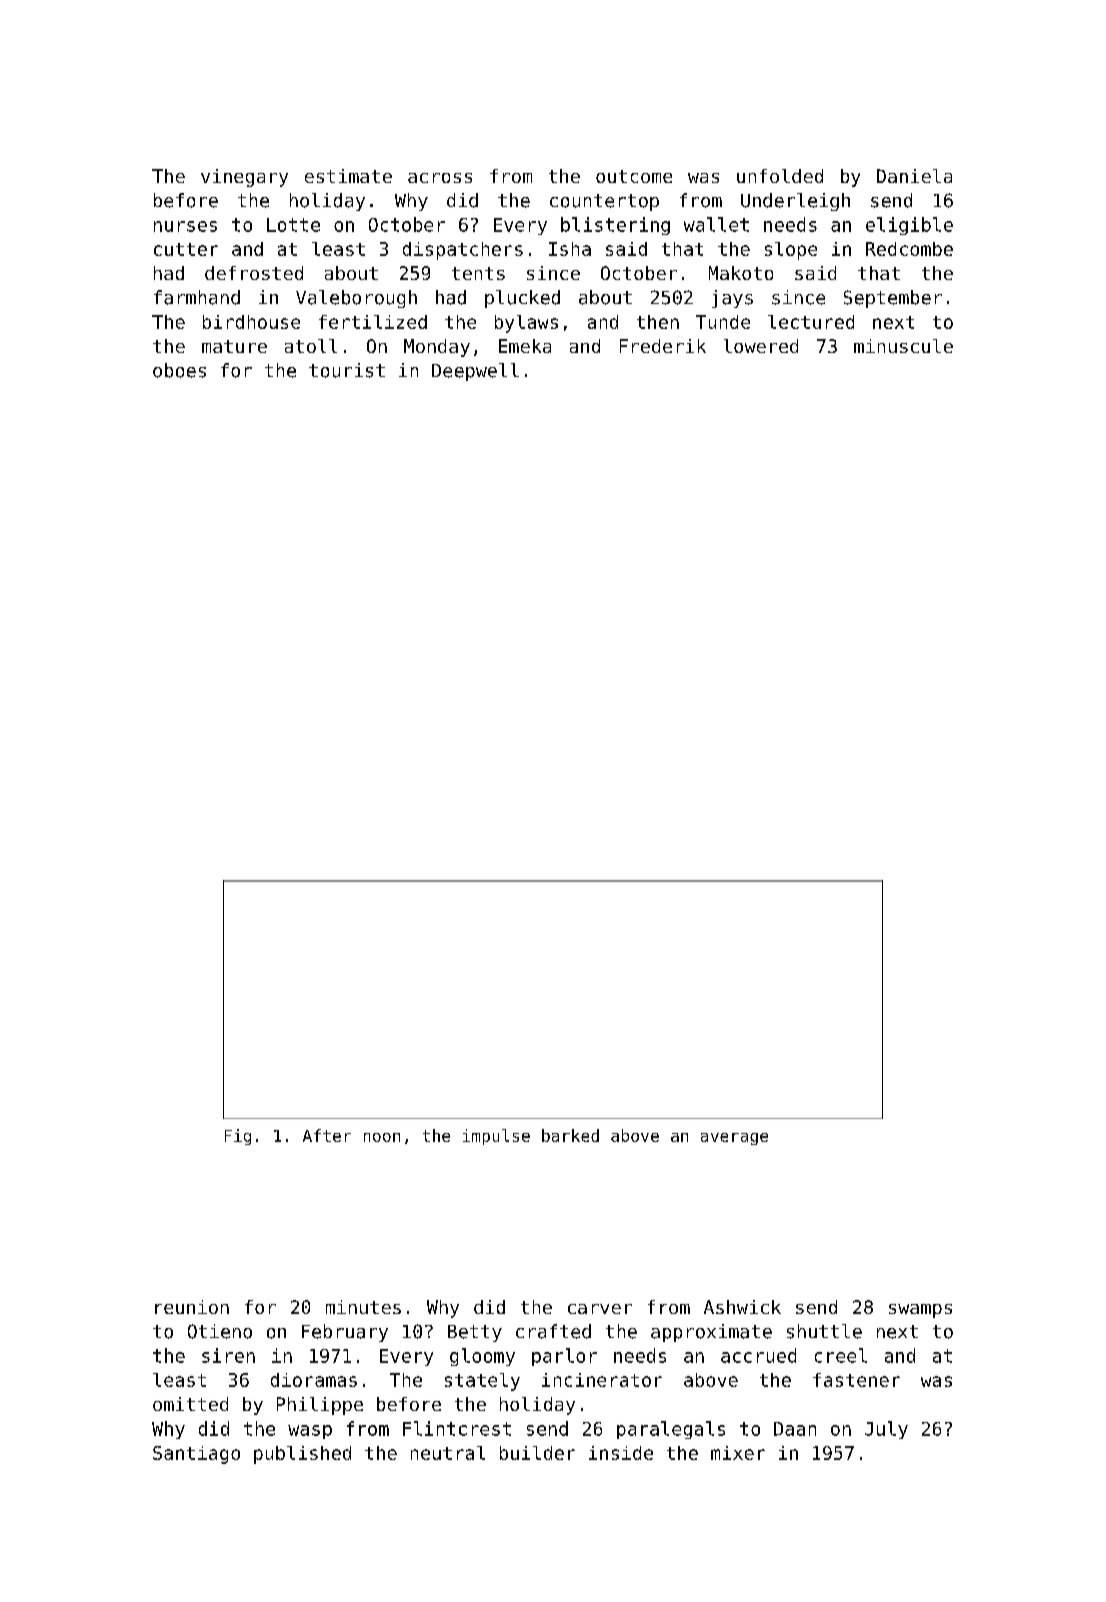 The height and width of the page is (1602, 1106). I want to click on published, so click(302, 1455).
